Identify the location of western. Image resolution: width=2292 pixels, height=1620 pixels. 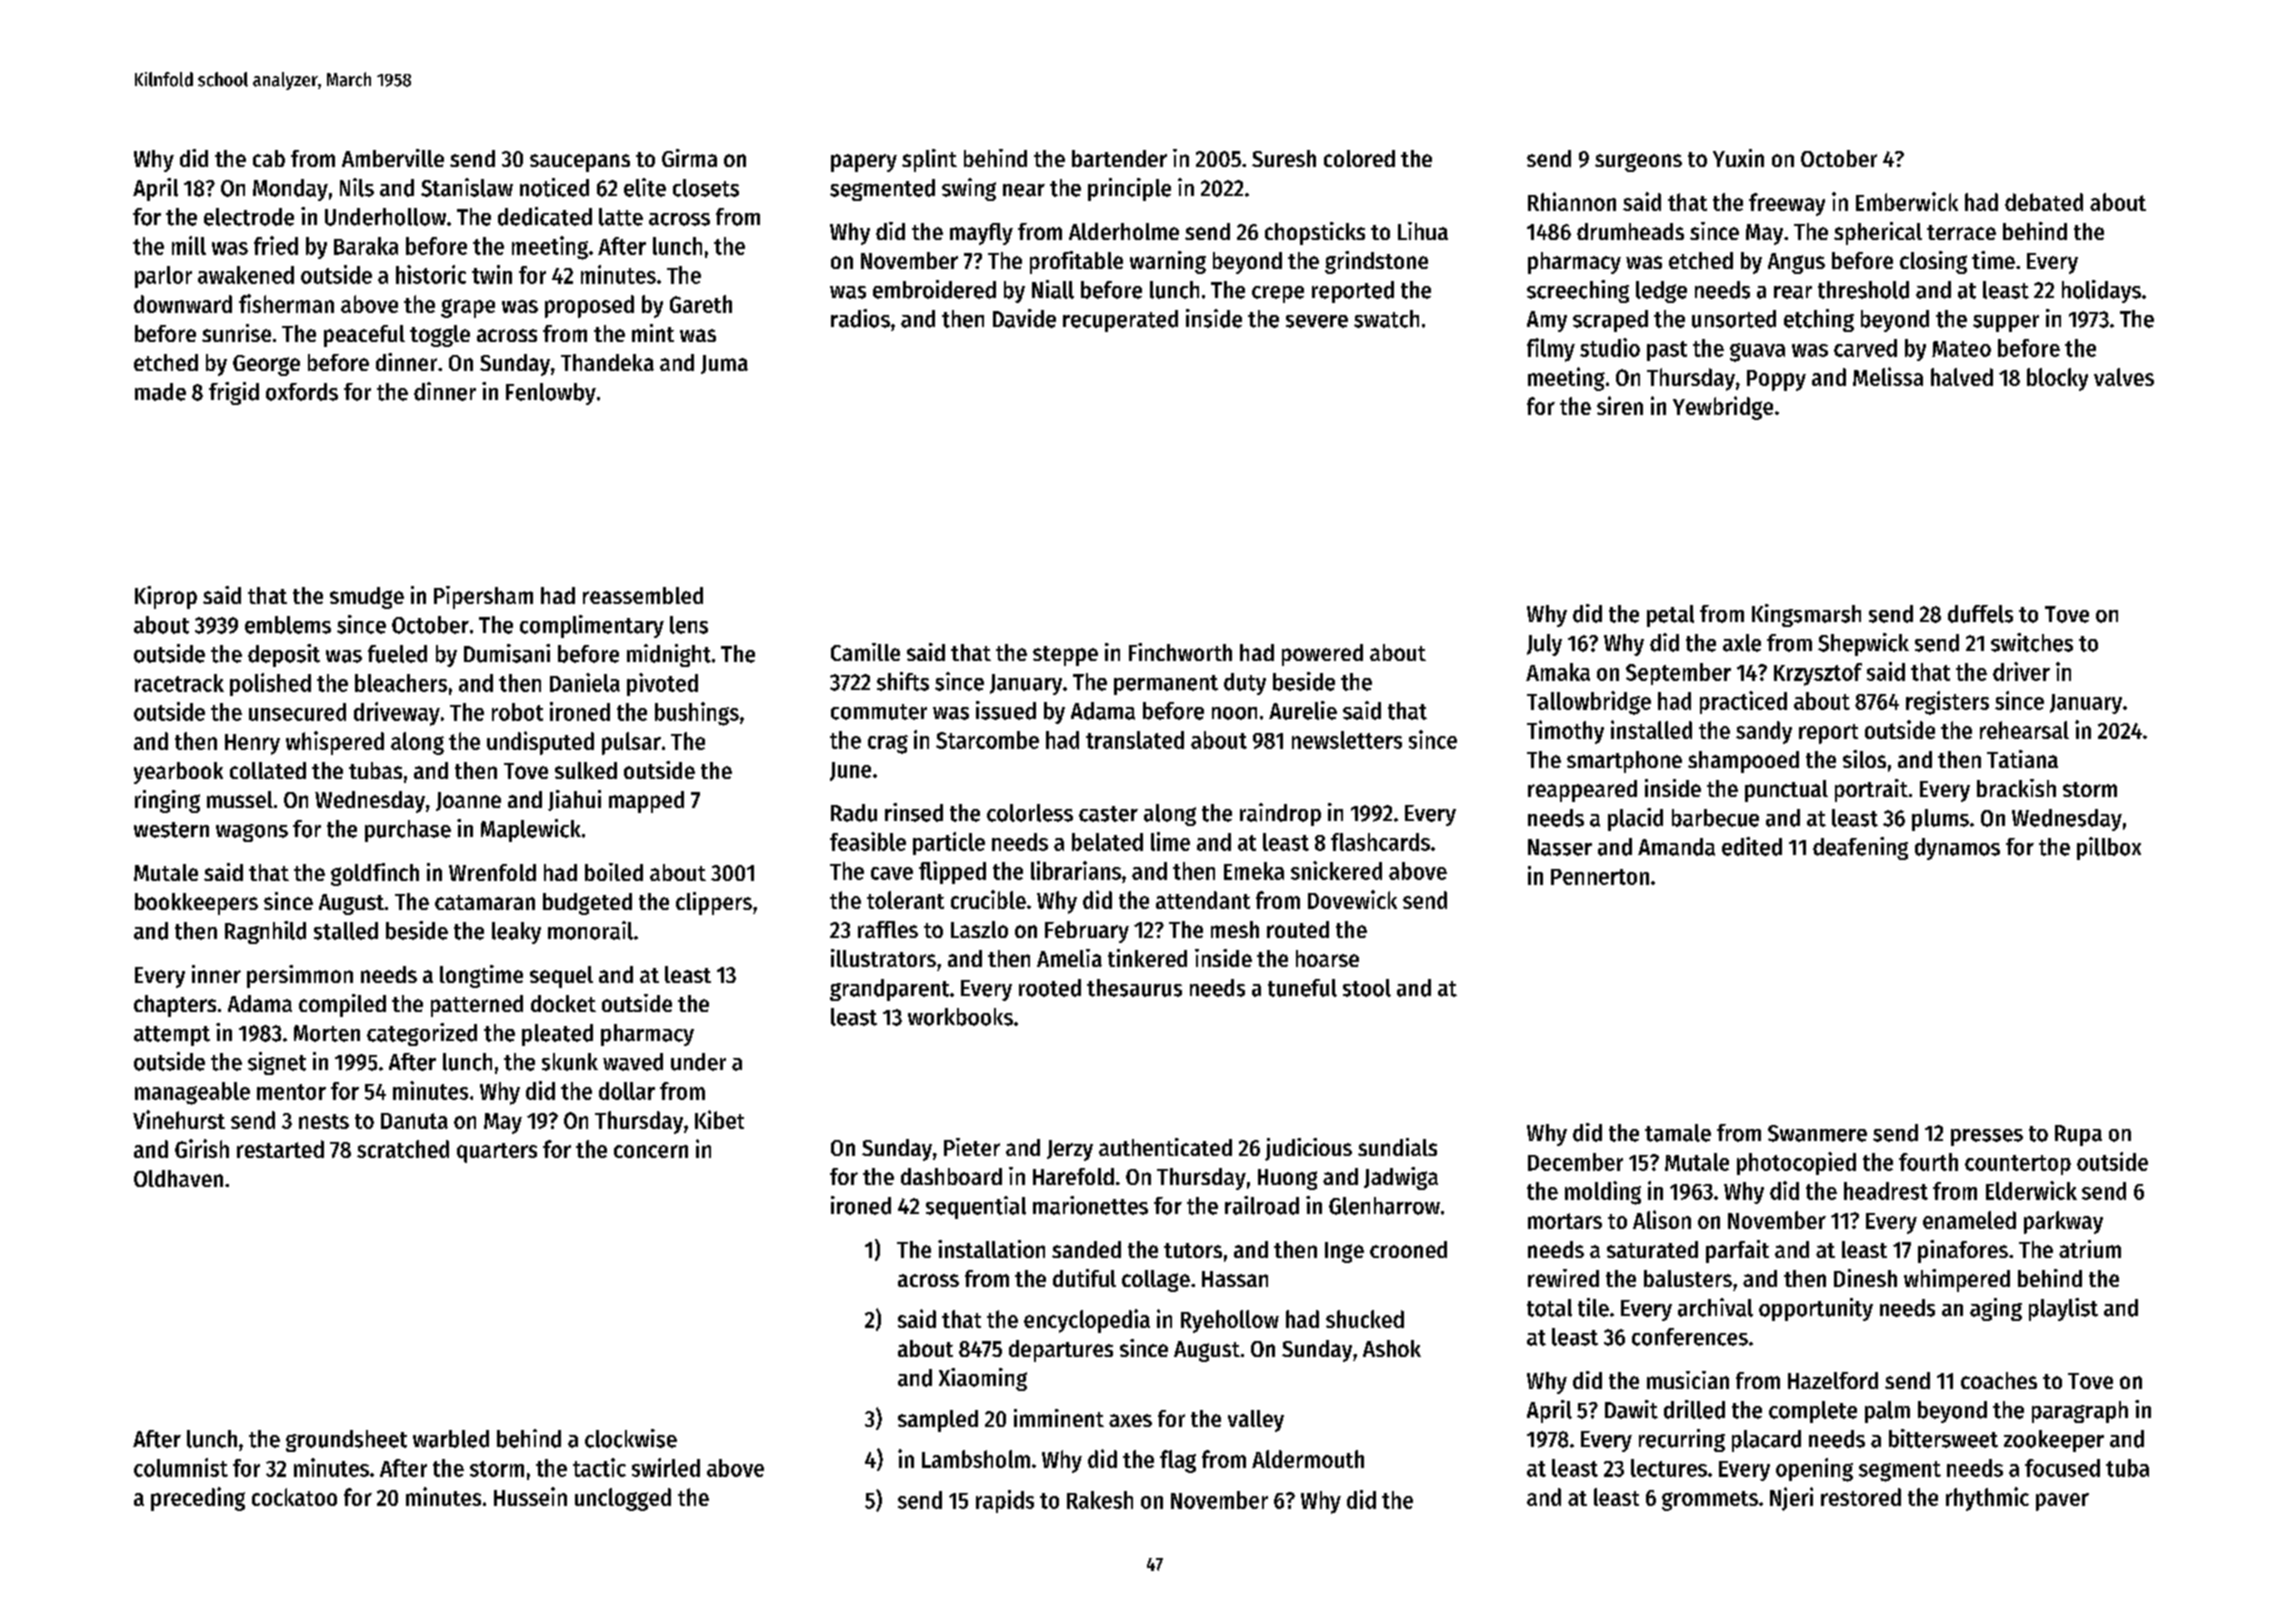
(171, 830).
